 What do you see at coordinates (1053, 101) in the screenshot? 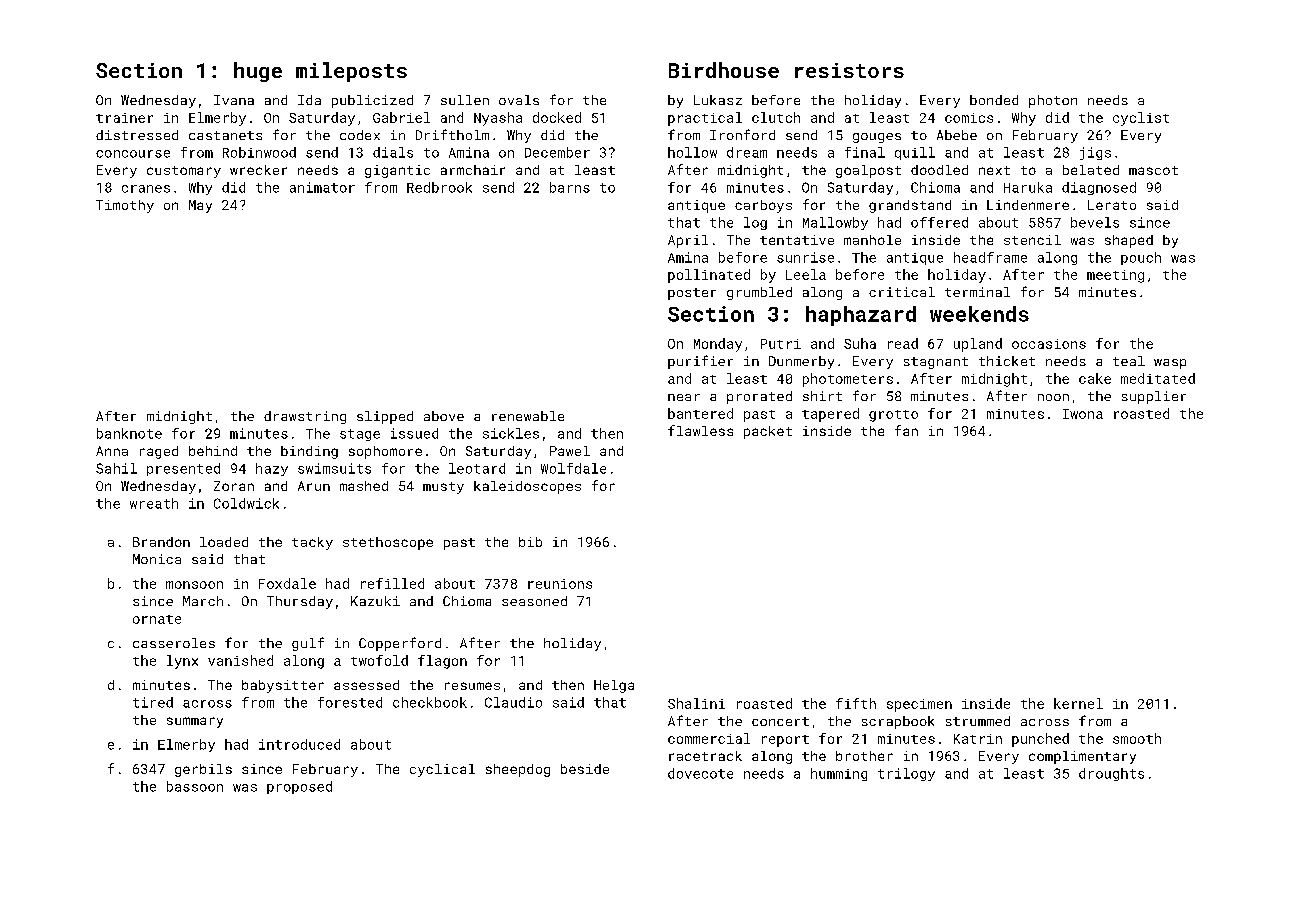
I see `photon` at bounding box center [1053, 101].
